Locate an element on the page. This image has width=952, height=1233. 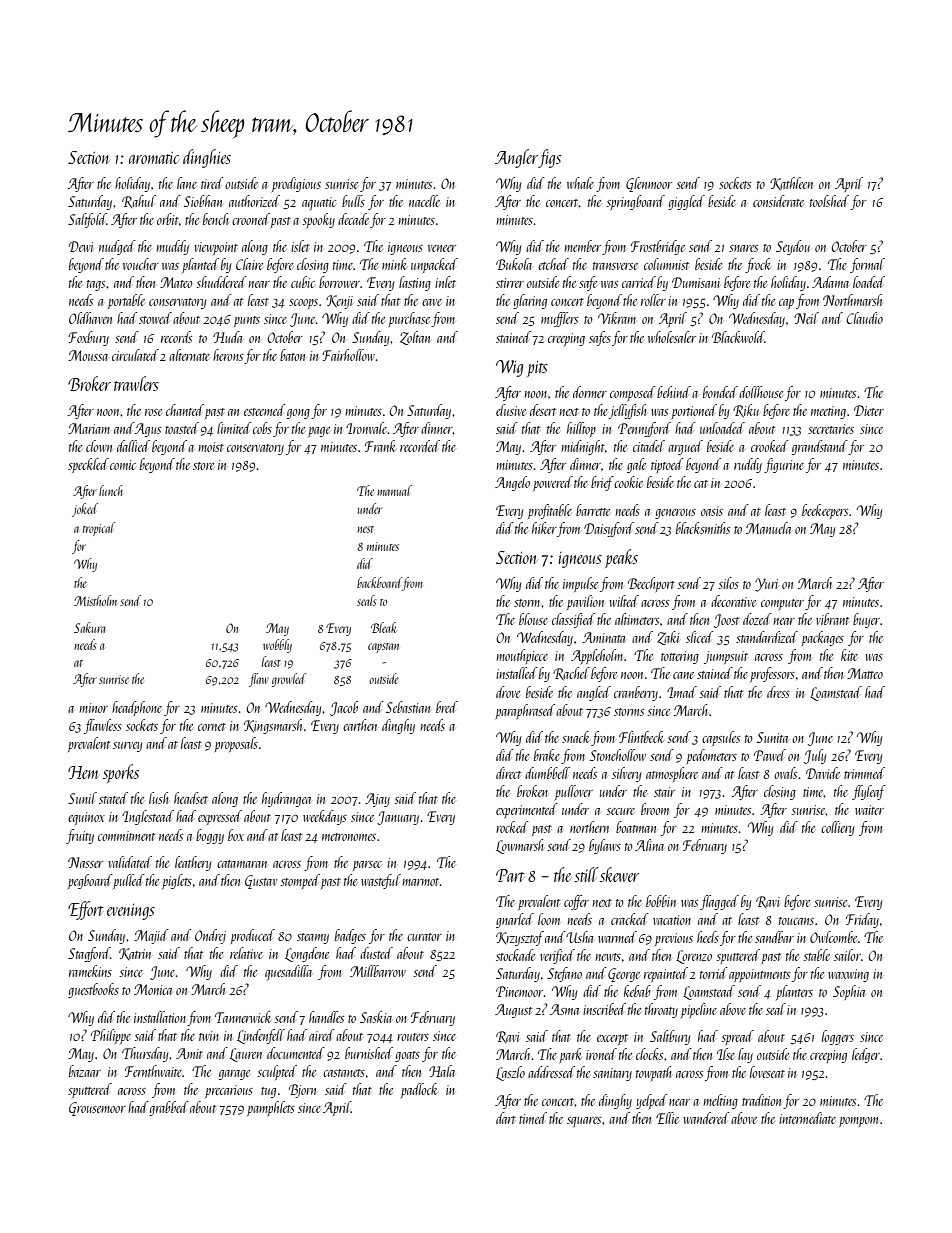
Hala is located at coordinates (442, 1071).
